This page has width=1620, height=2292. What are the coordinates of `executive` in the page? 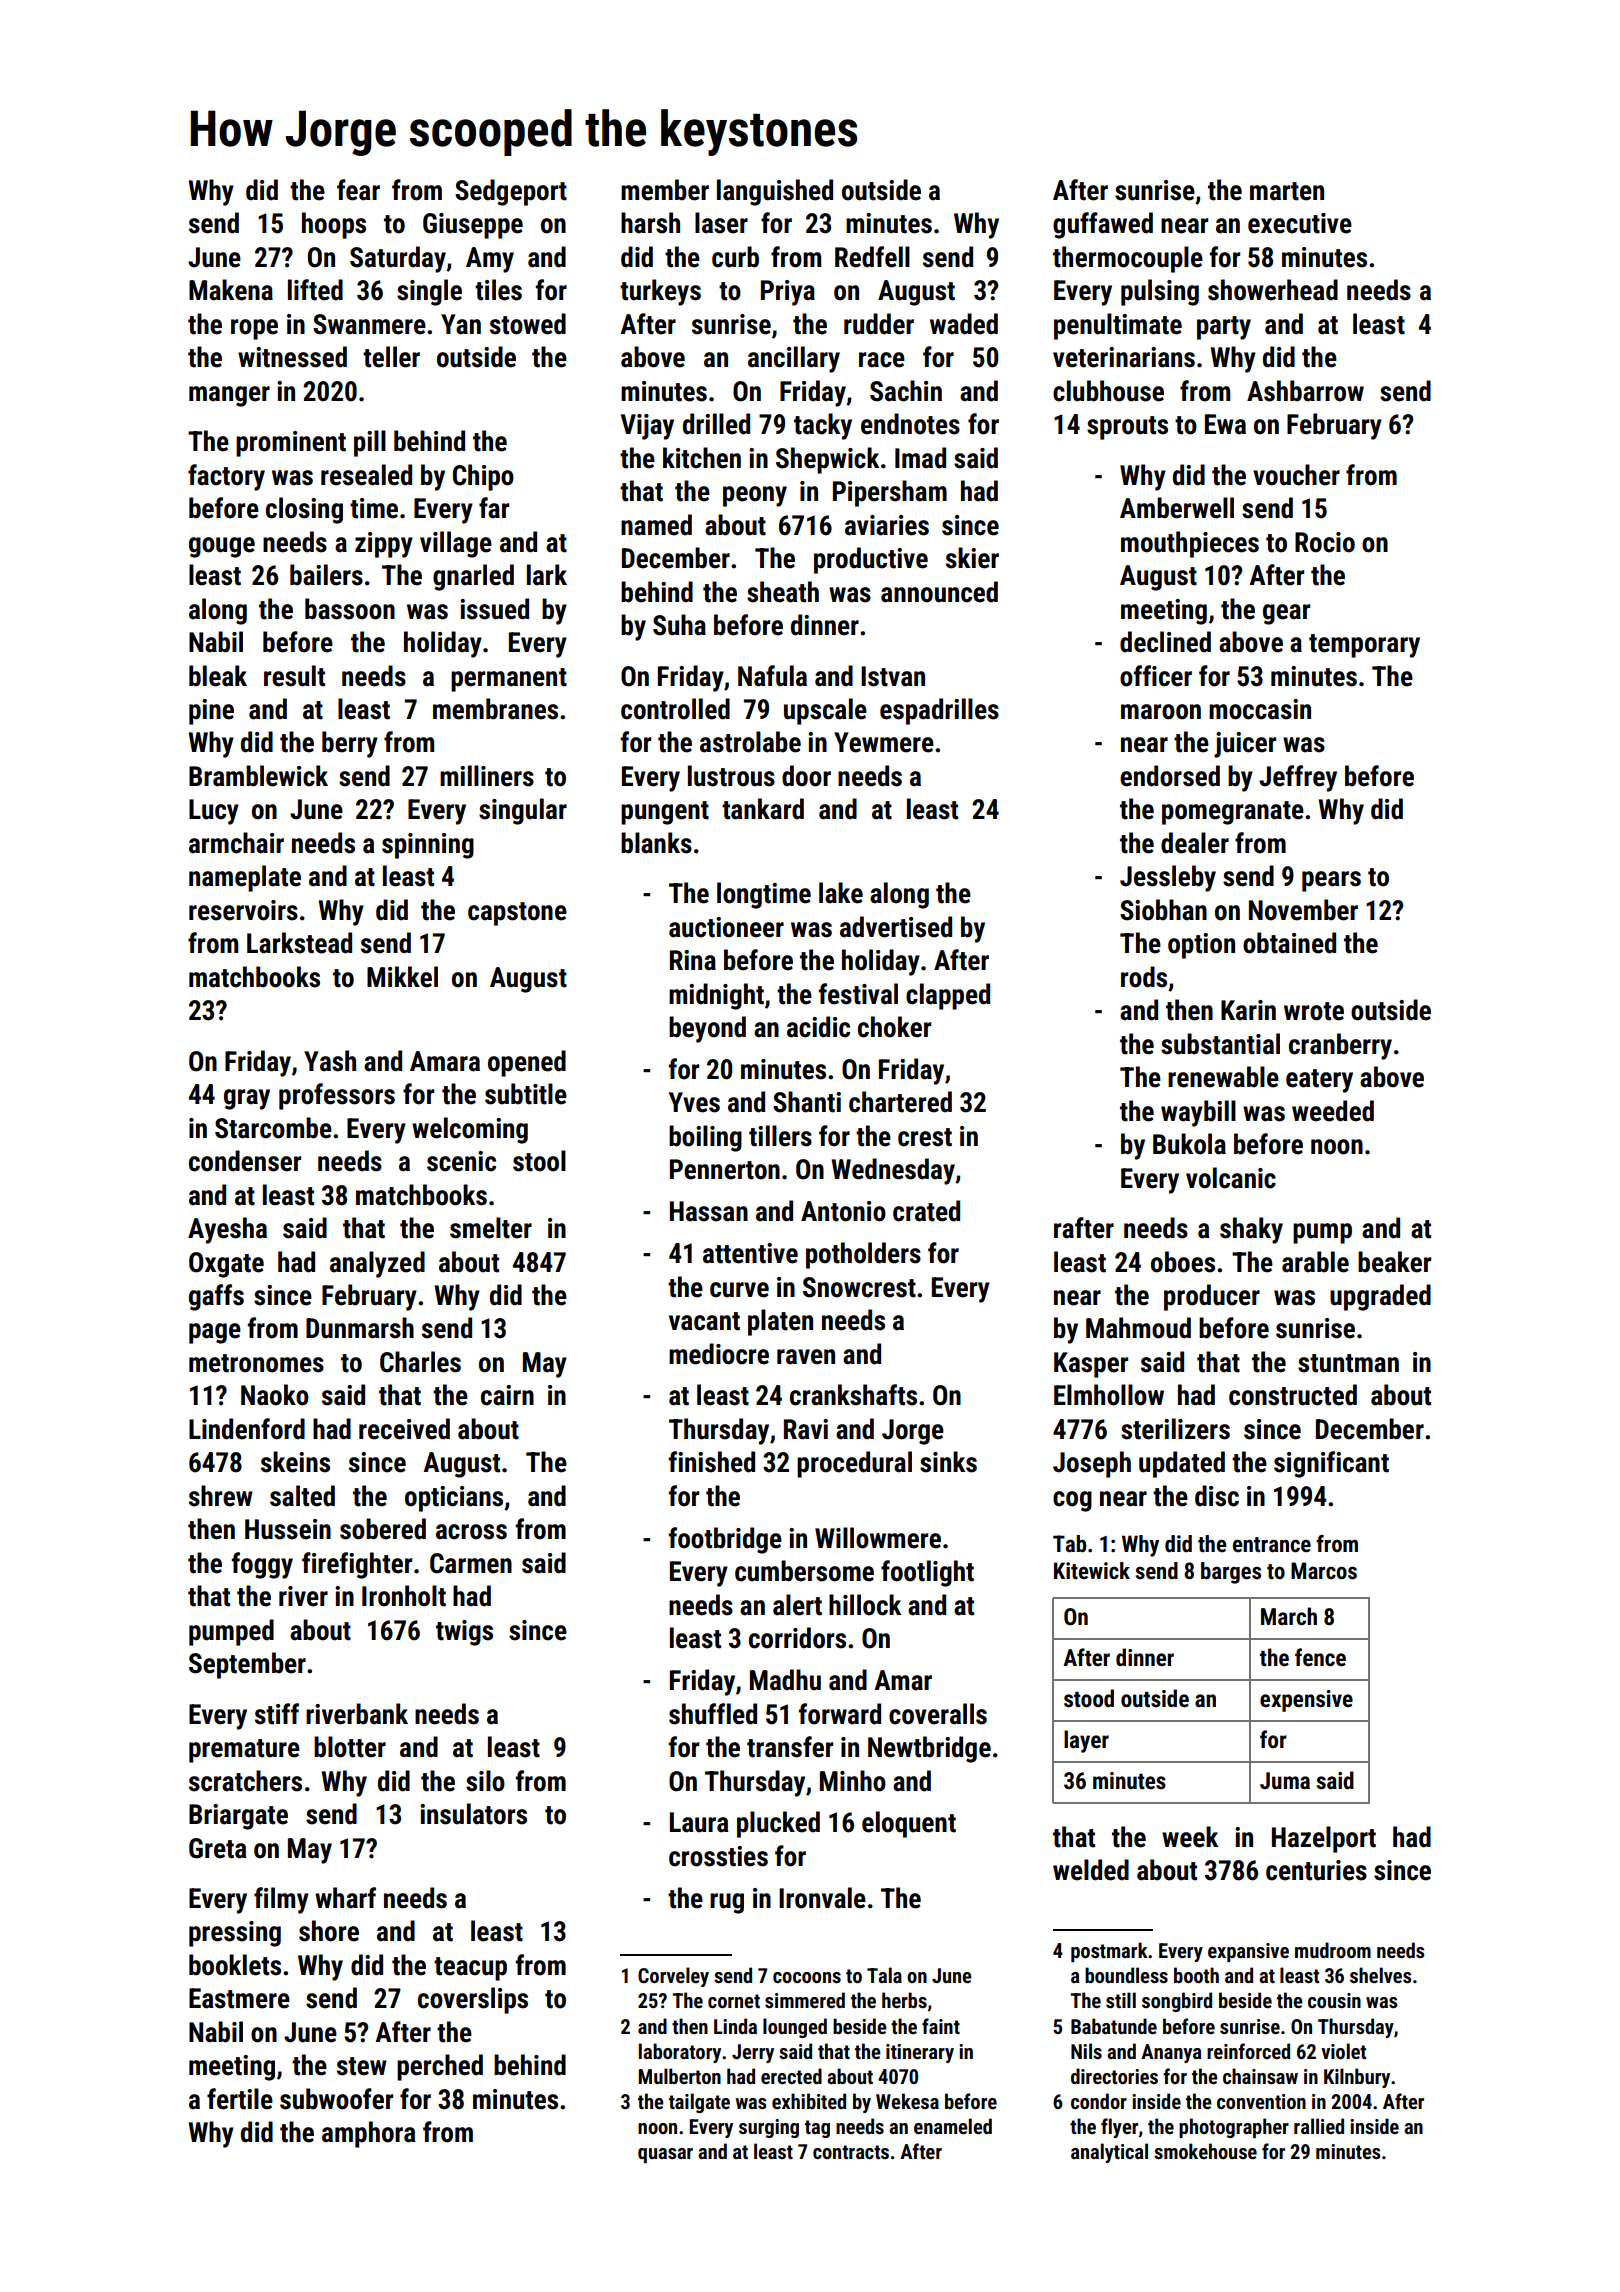 It's located at (1300, 223).
